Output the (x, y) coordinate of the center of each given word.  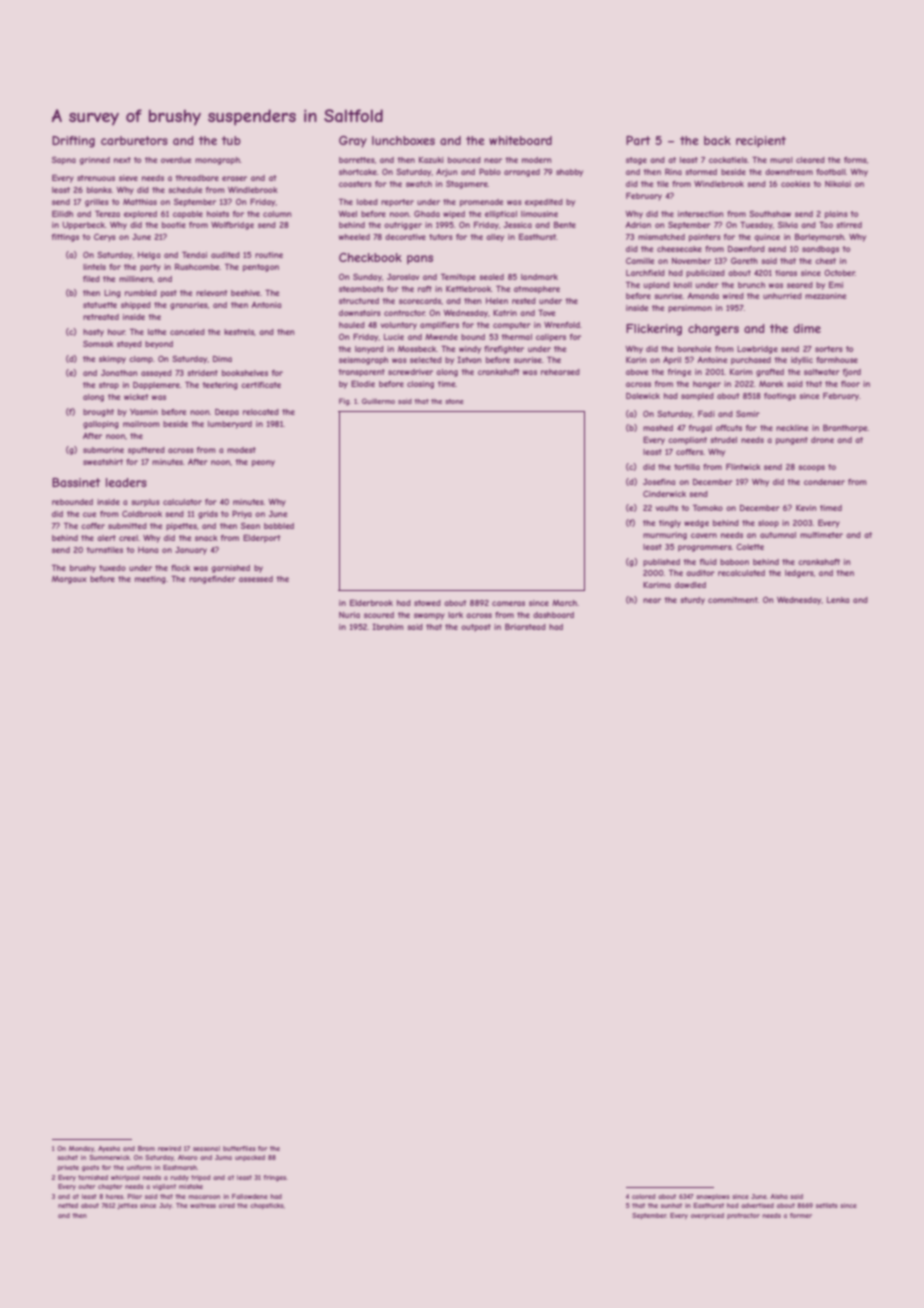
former (801, 1215)
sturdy (692, 601)
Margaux (69, 580)
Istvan (469, 359)
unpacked (250, 1158)
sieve (128, 178)
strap (109, 386)
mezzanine (826, 296)
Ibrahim (388, 626)
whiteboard (520, 140)
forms (855, 160)
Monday (81, 1149)
